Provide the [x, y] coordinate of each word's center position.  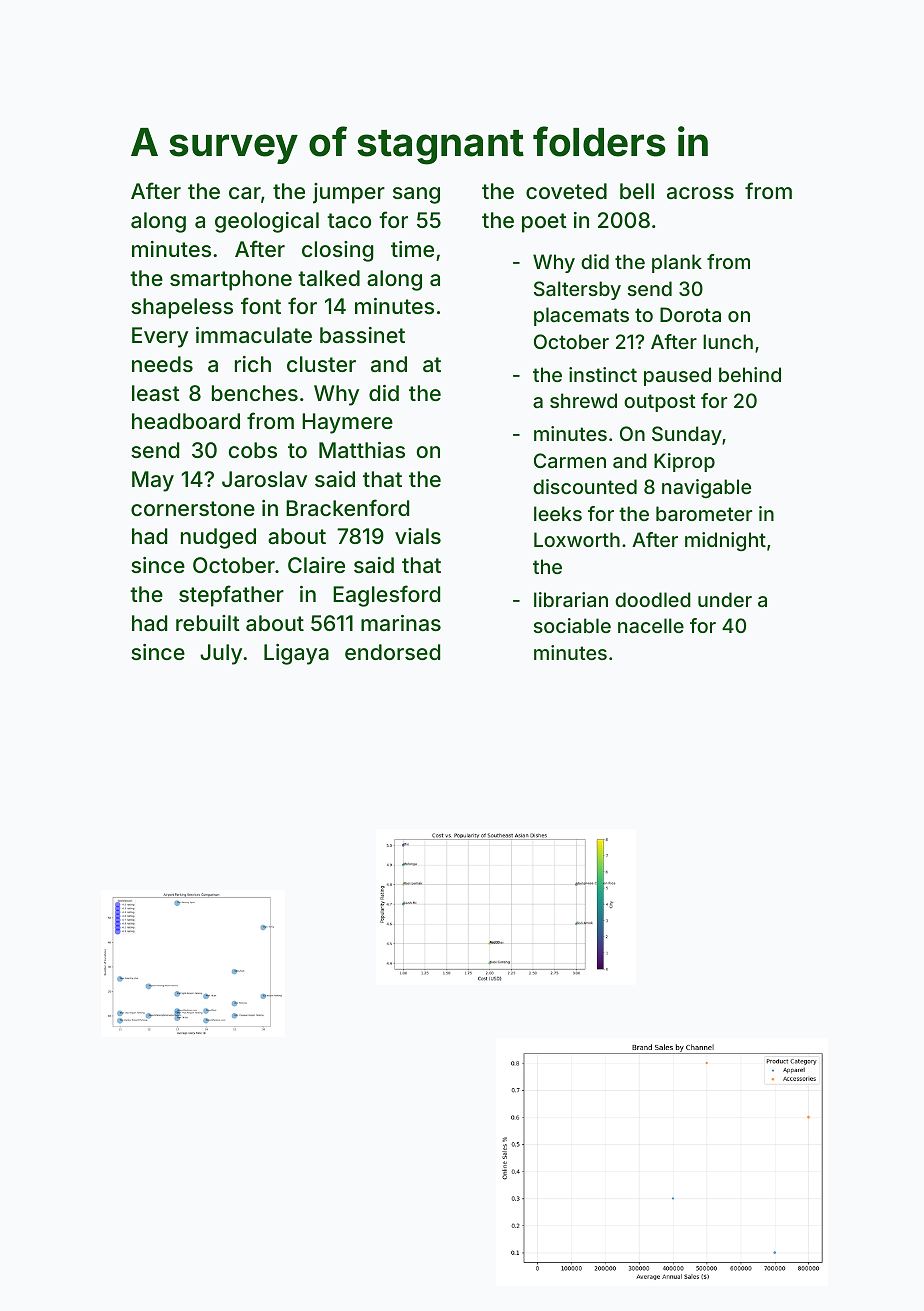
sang [416, 195]
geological [267, 222]
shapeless [182, 308]
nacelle [651, 625]
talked [329, 278]
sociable [572, 625]
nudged [218, 538]
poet [544, 223]
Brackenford [347, 507]
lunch [728, 341]
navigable [706, 489]
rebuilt [208, 623]
